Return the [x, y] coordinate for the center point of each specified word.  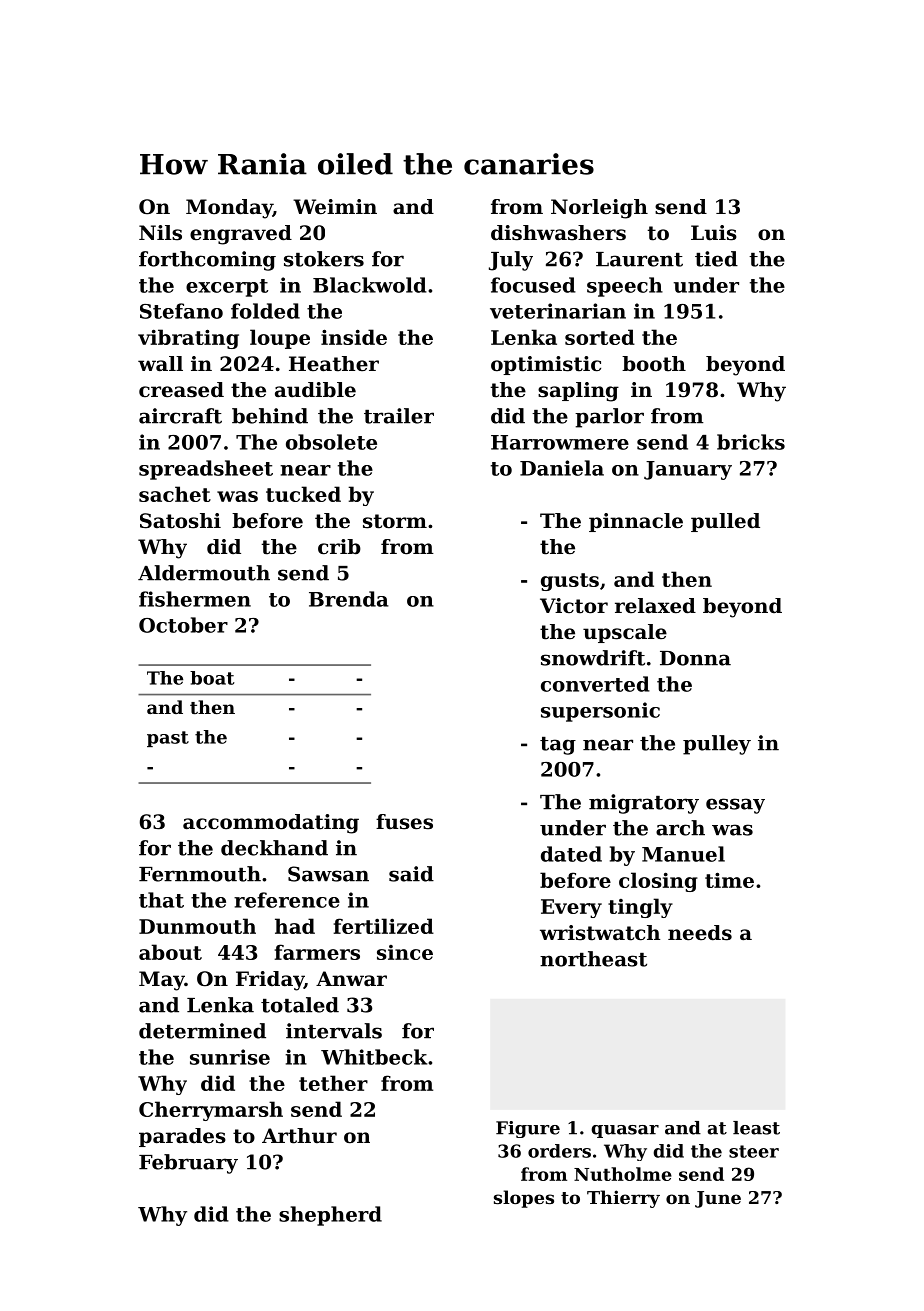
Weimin [335, 207]
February [188, 1164]
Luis [714, 233]
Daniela [562, 468]
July [511, 261]
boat [212, 678]
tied [716, 259]
